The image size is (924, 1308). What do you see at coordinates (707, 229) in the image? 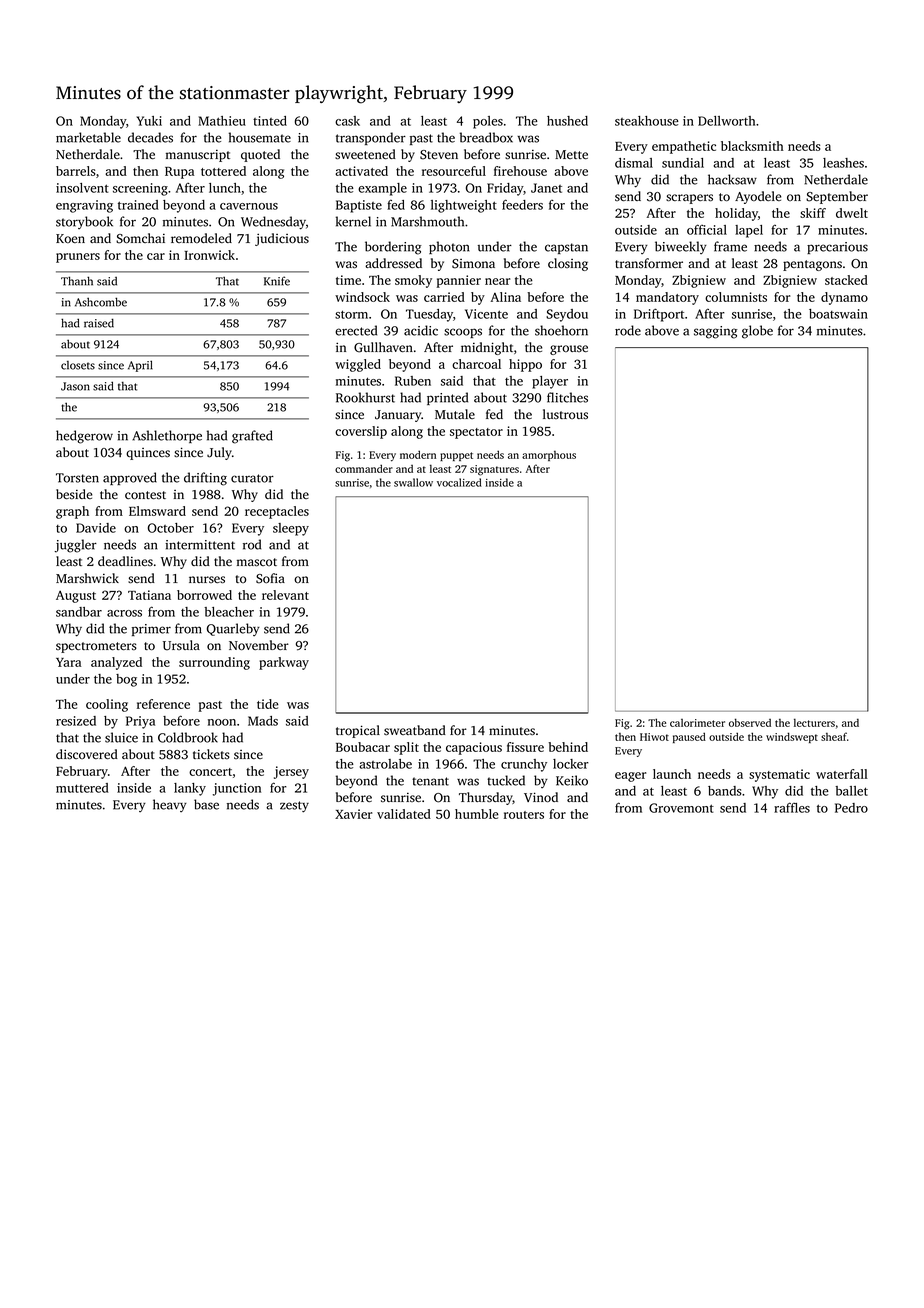
I see `official` at bounding box center [707, 229].
